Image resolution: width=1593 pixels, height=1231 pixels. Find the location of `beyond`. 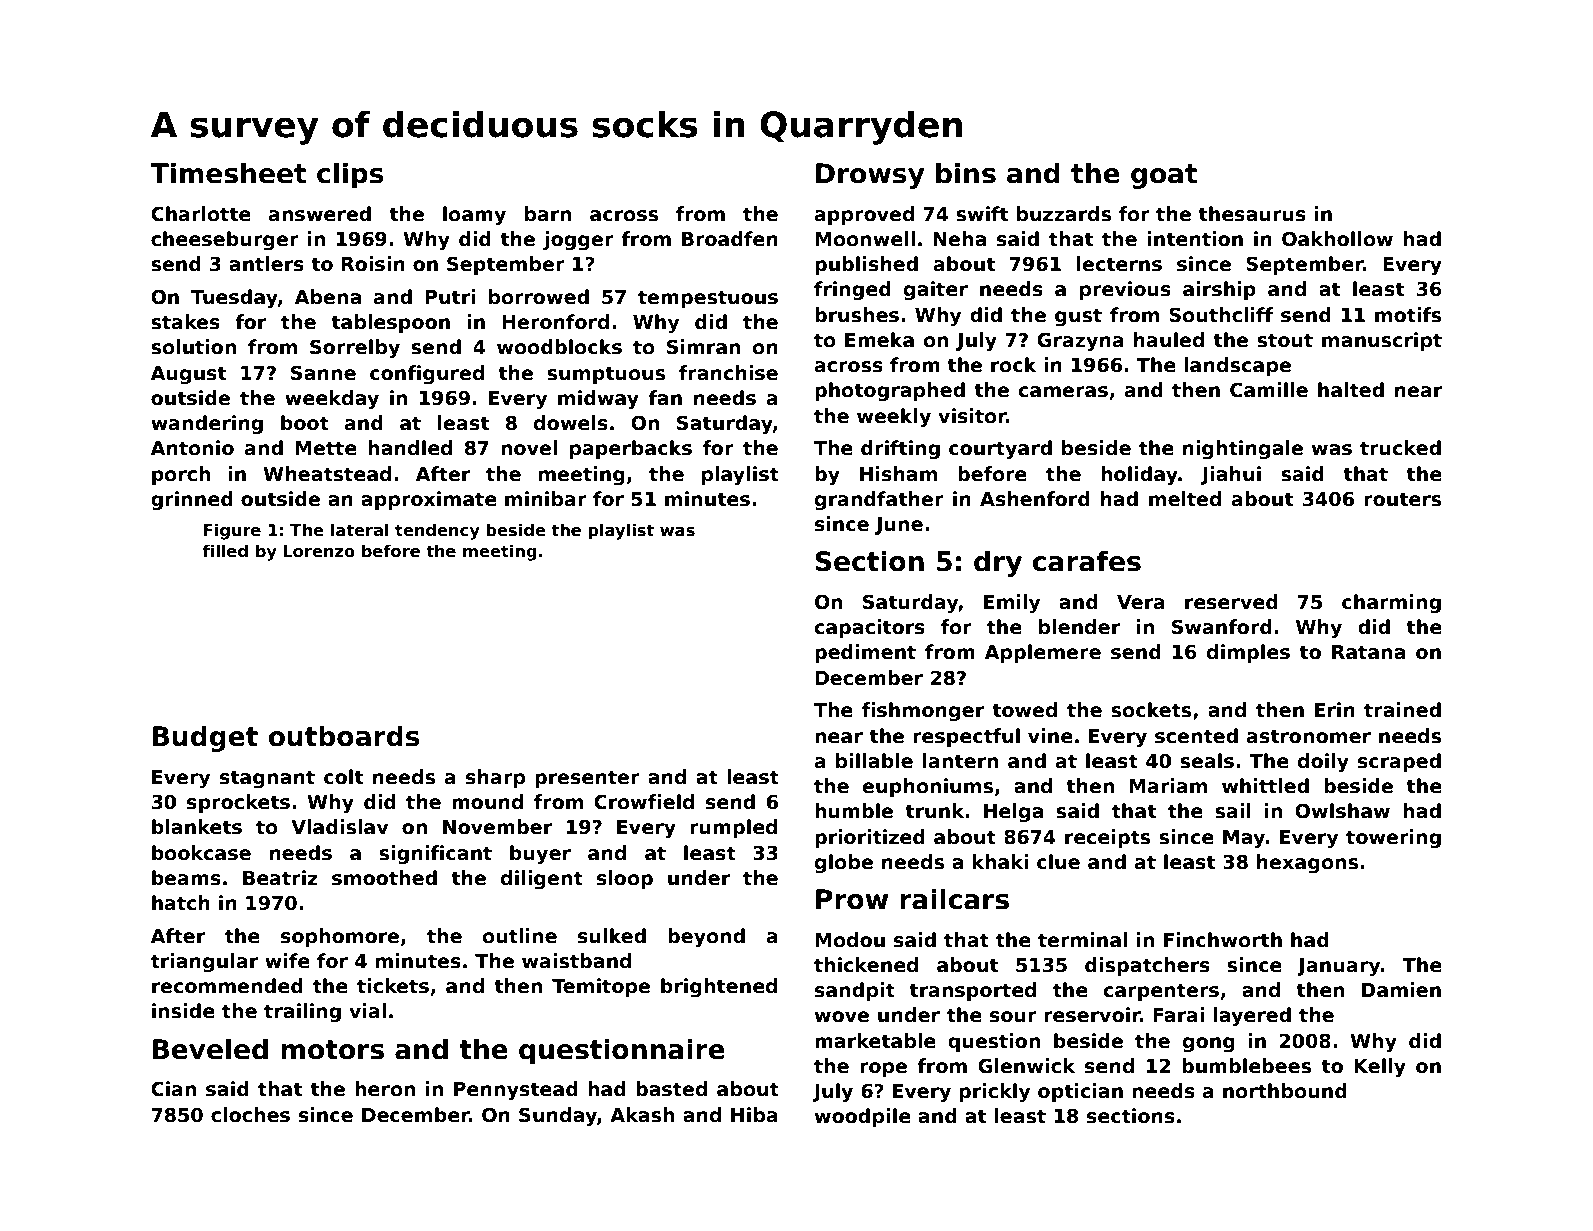

beyond is located at coordinates (706, 937).
